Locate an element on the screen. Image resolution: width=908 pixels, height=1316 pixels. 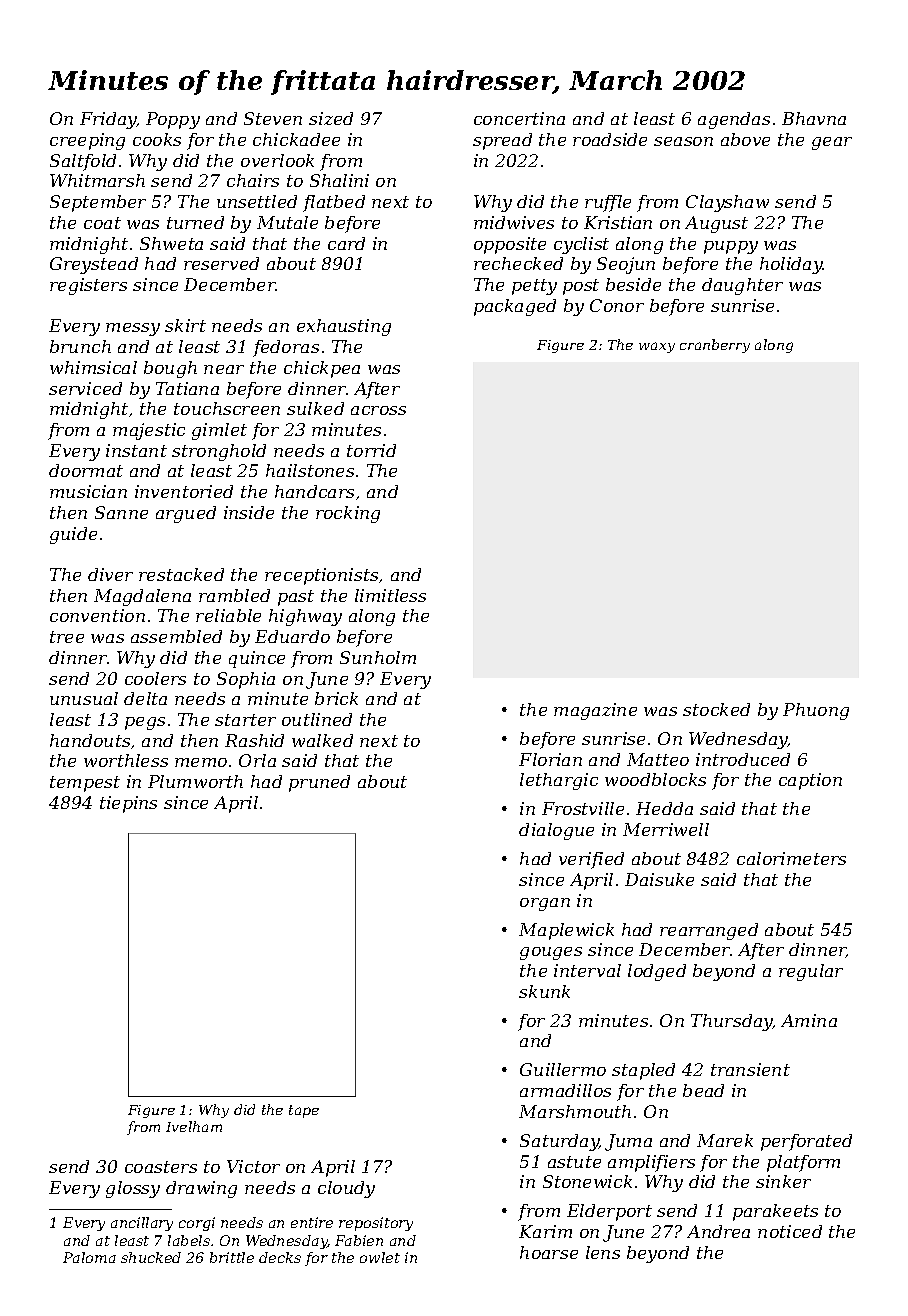
limitless is located at coordinates (390, 595).
